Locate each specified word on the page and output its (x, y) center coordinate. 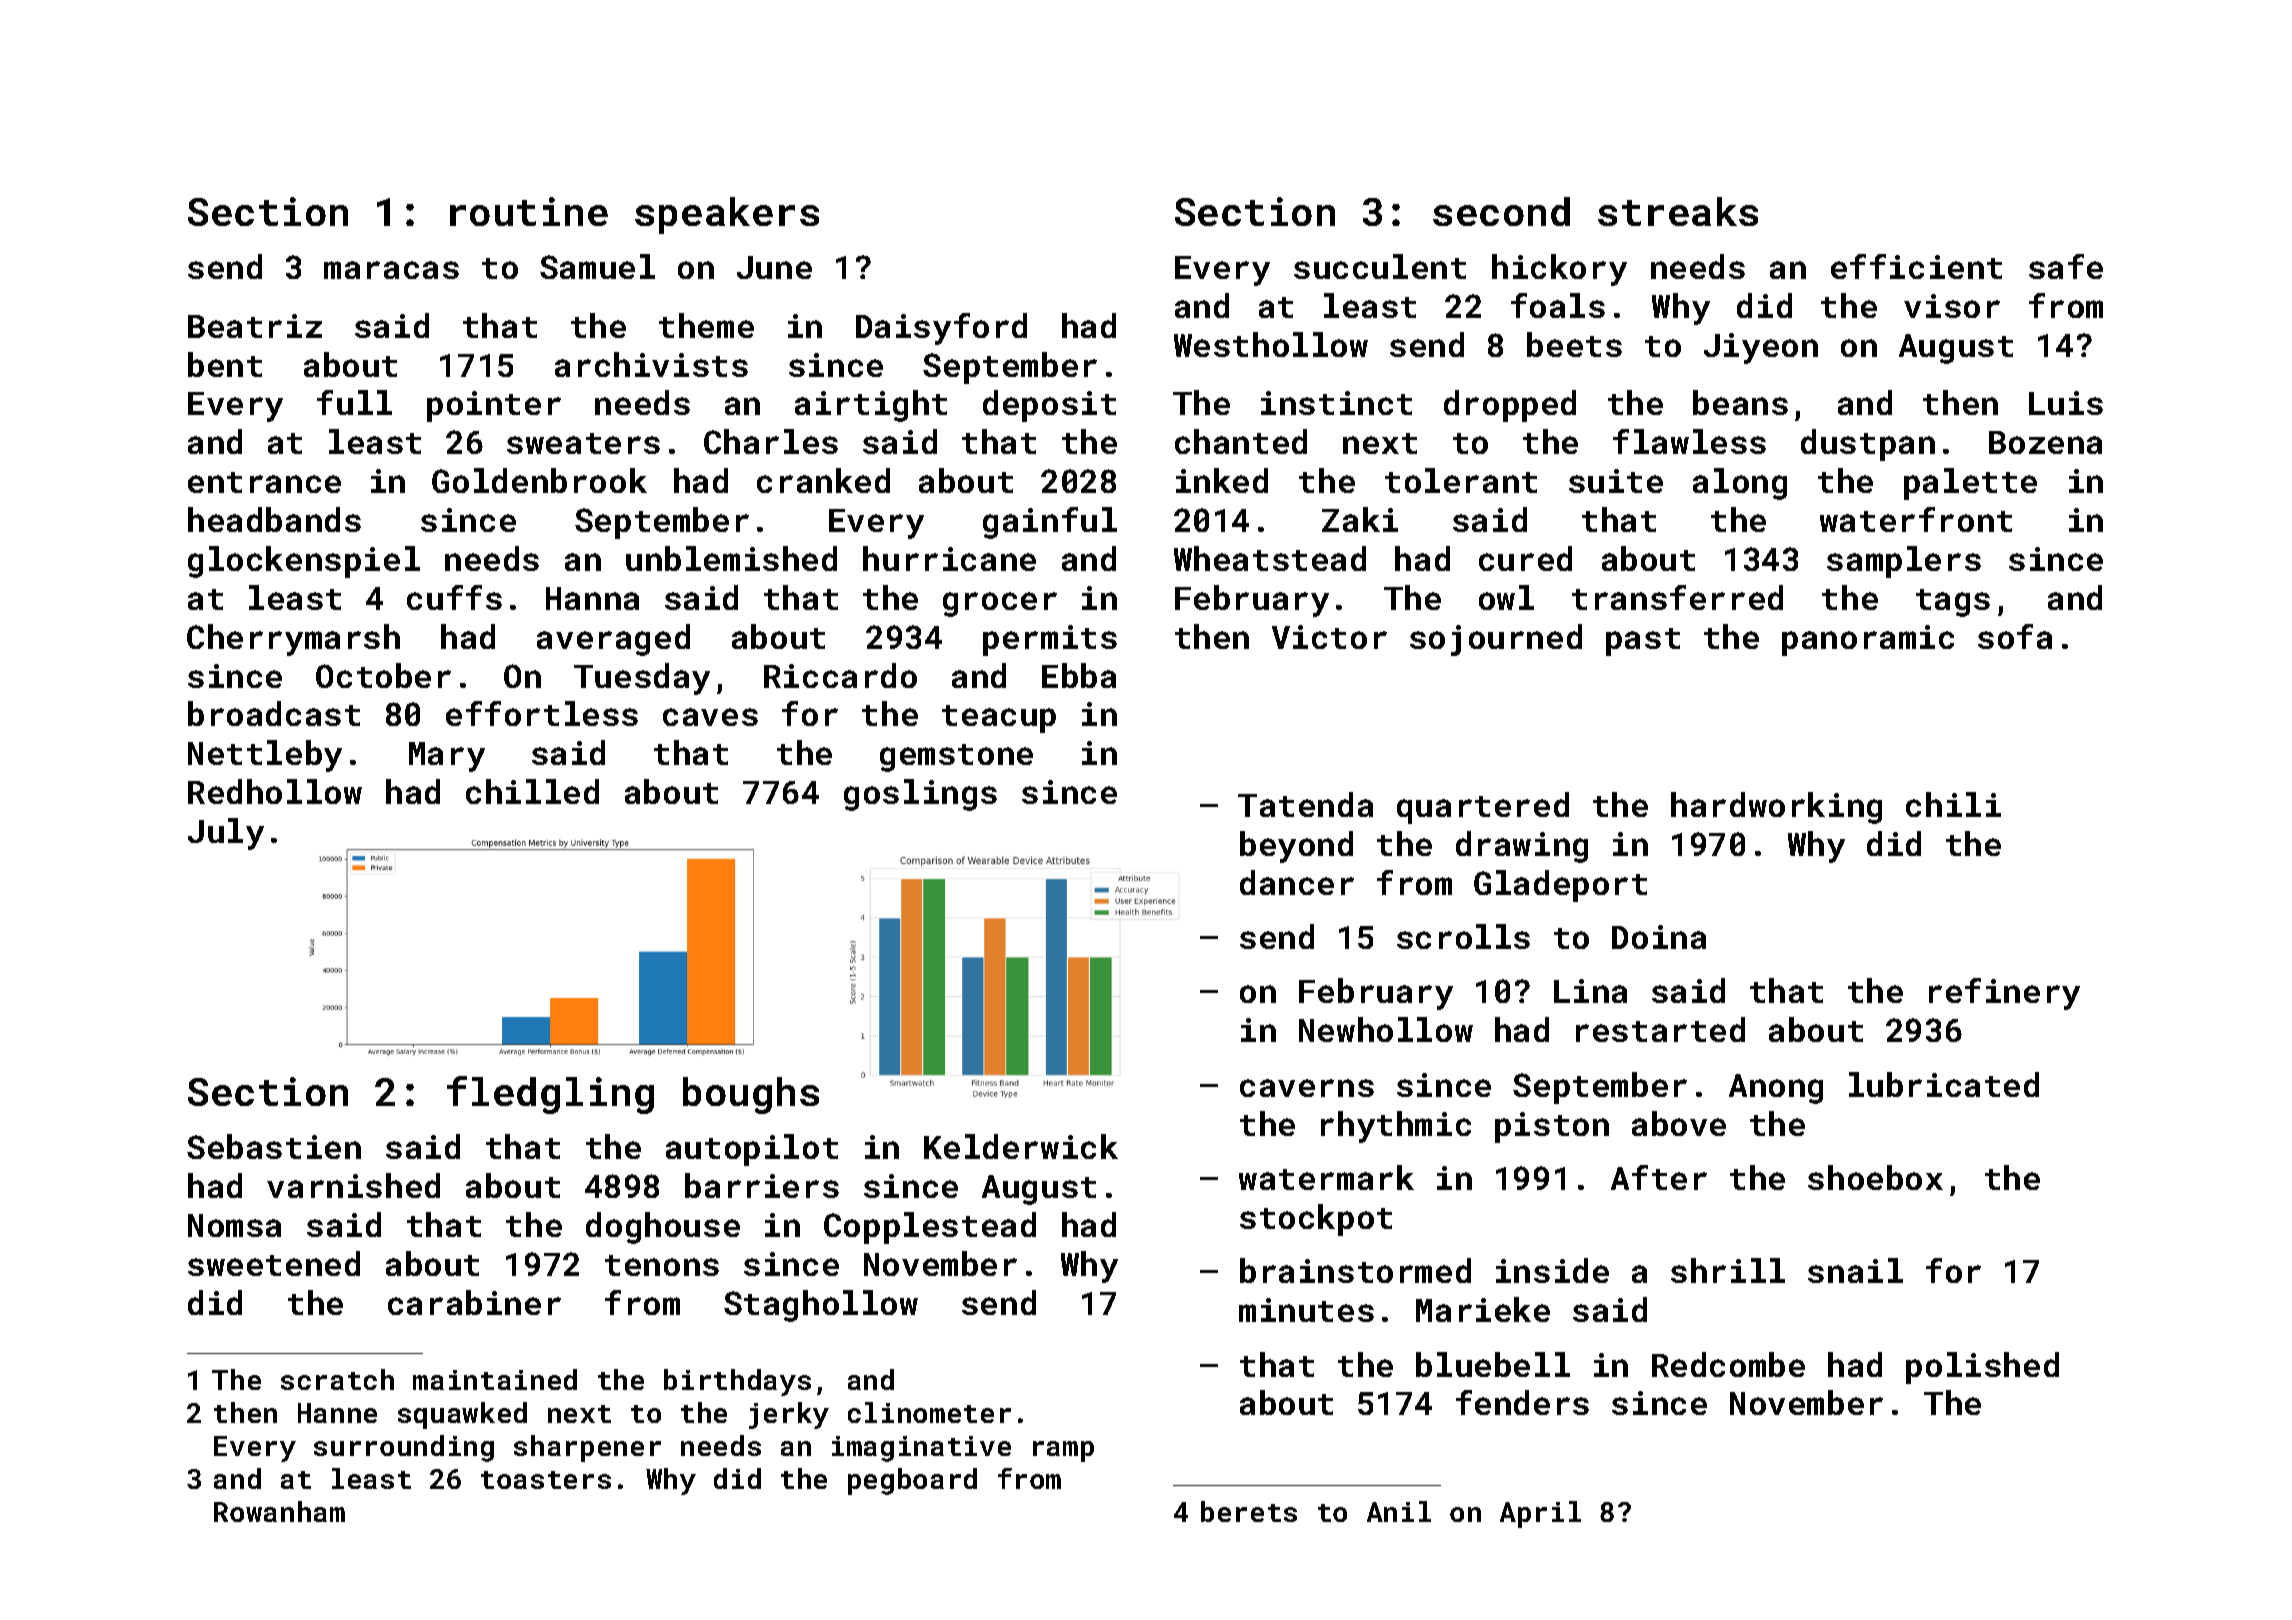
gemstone (956, 758)
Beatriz (255, 326)
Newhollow (1386, 1029)
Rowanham (279, 1511)
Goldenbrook (539, 480)
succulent (1380, 266)
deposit (1049, 406)
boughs (751, 1095)
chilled (532, 791)
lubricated (1944, 1084)
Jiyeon (1761, 348)
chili (1953, 804)
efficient (1916, 266)
